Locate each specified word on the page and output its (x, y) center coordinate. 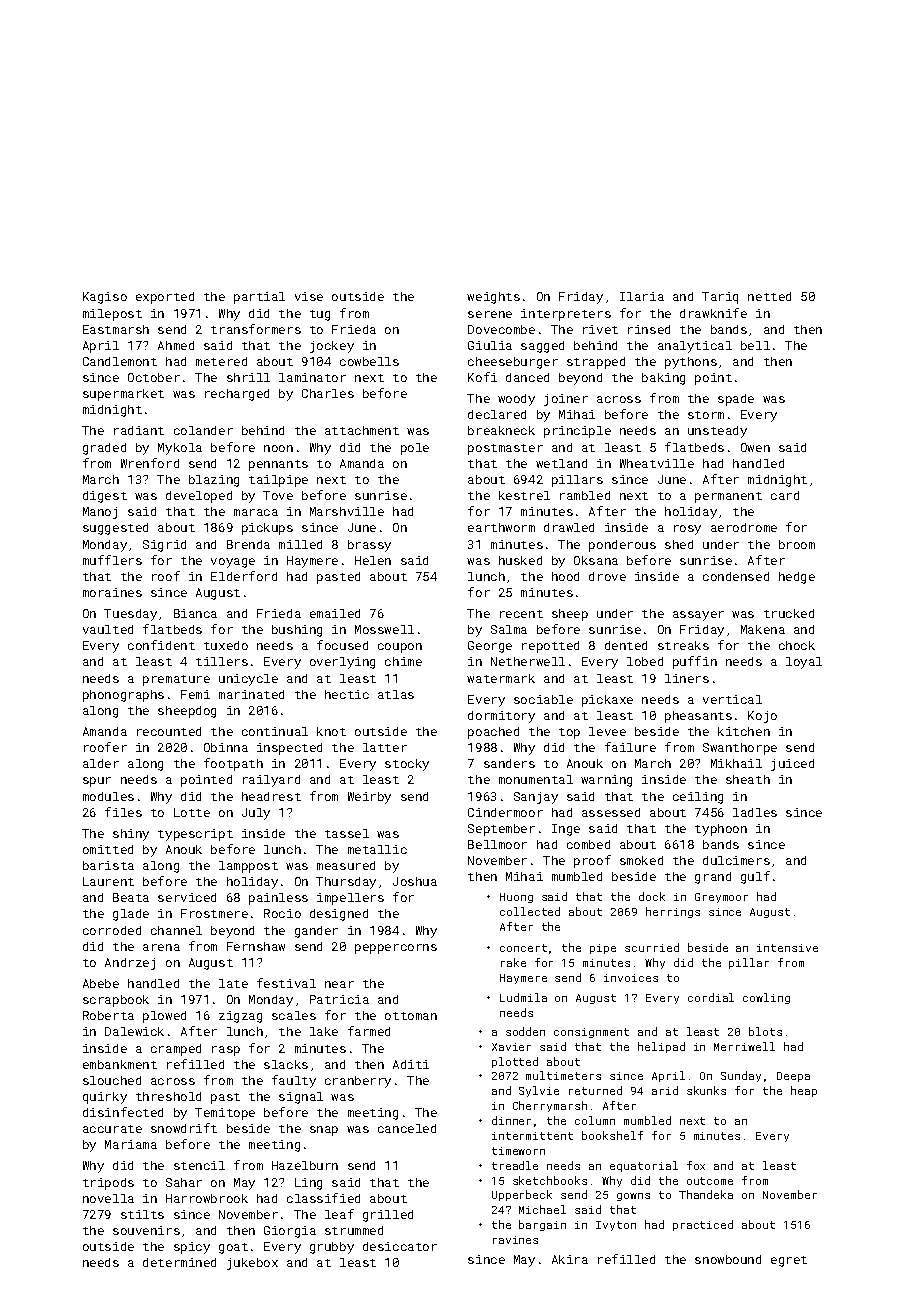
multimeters (563, 1075)
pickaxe (607, 701)
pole (415, 449)
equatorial (644, 1166)
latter (385, 747)
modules (108, 796)
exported (165, 298)
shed (679, 544)
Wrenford (150, 463)
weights (493, 298)
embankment (120, 1064)
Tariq (720, 298)
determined (179, 1262)
